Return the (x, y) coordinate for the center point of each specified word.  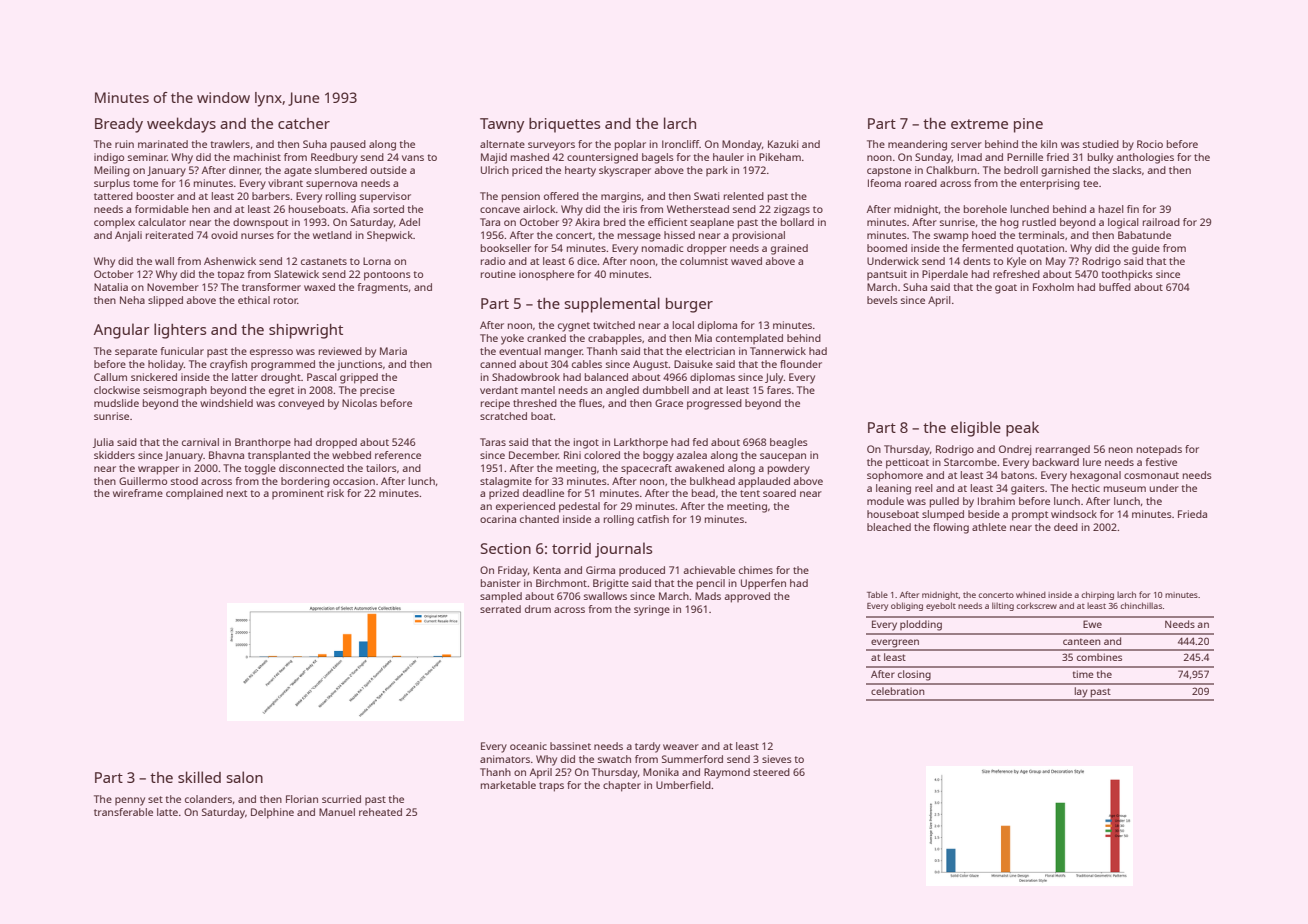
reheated (380, 812)
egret (281, 392)
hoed (984, 235)
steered (771, 772)
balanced (606, 377)
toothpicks (1127, 275)
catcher (304, 123)
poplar (630, 145)
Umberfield (683, 785)
